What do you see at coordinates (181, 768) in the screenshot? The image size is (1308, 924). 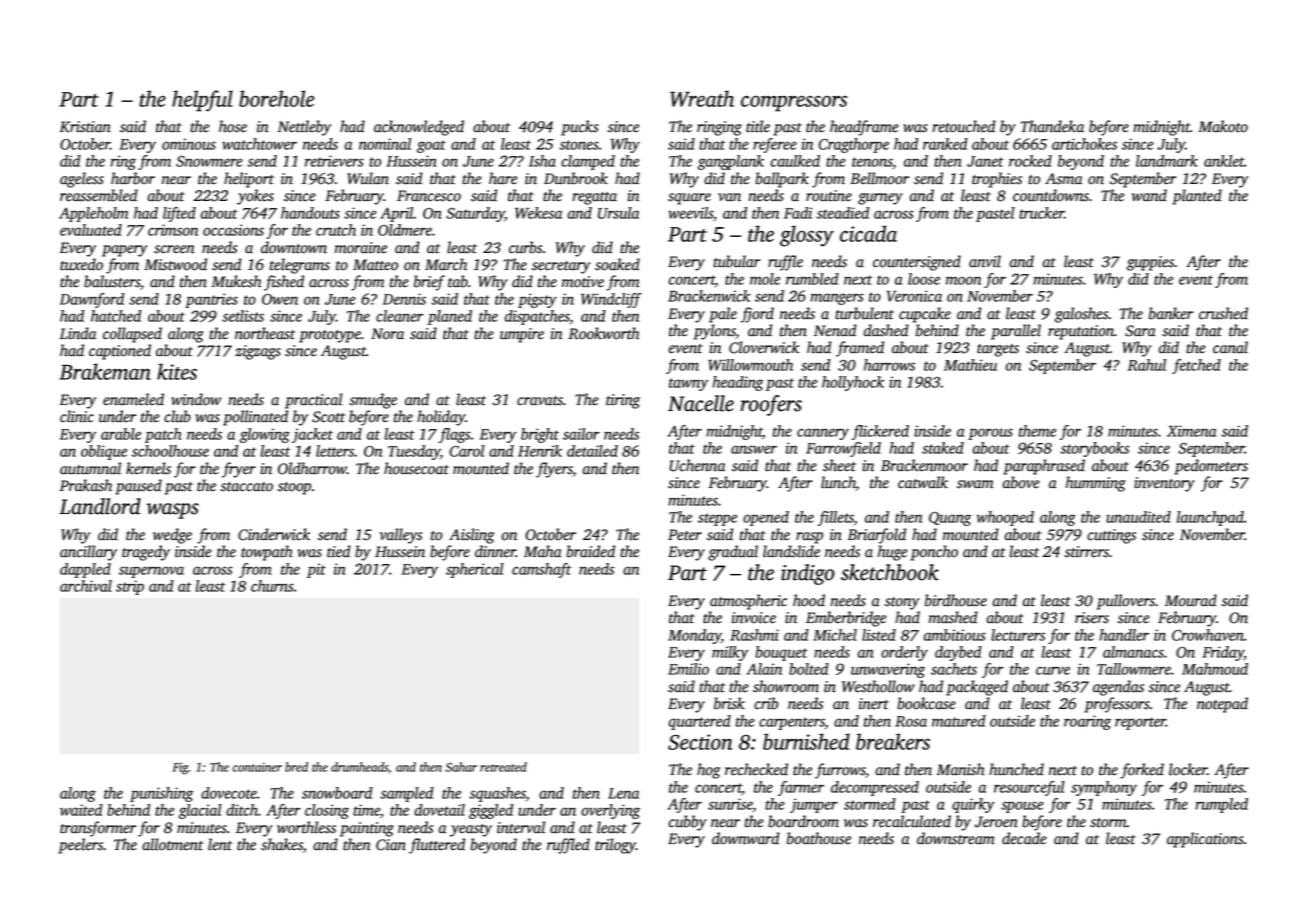 I see `Fig` at bounding box center [181, 768].
